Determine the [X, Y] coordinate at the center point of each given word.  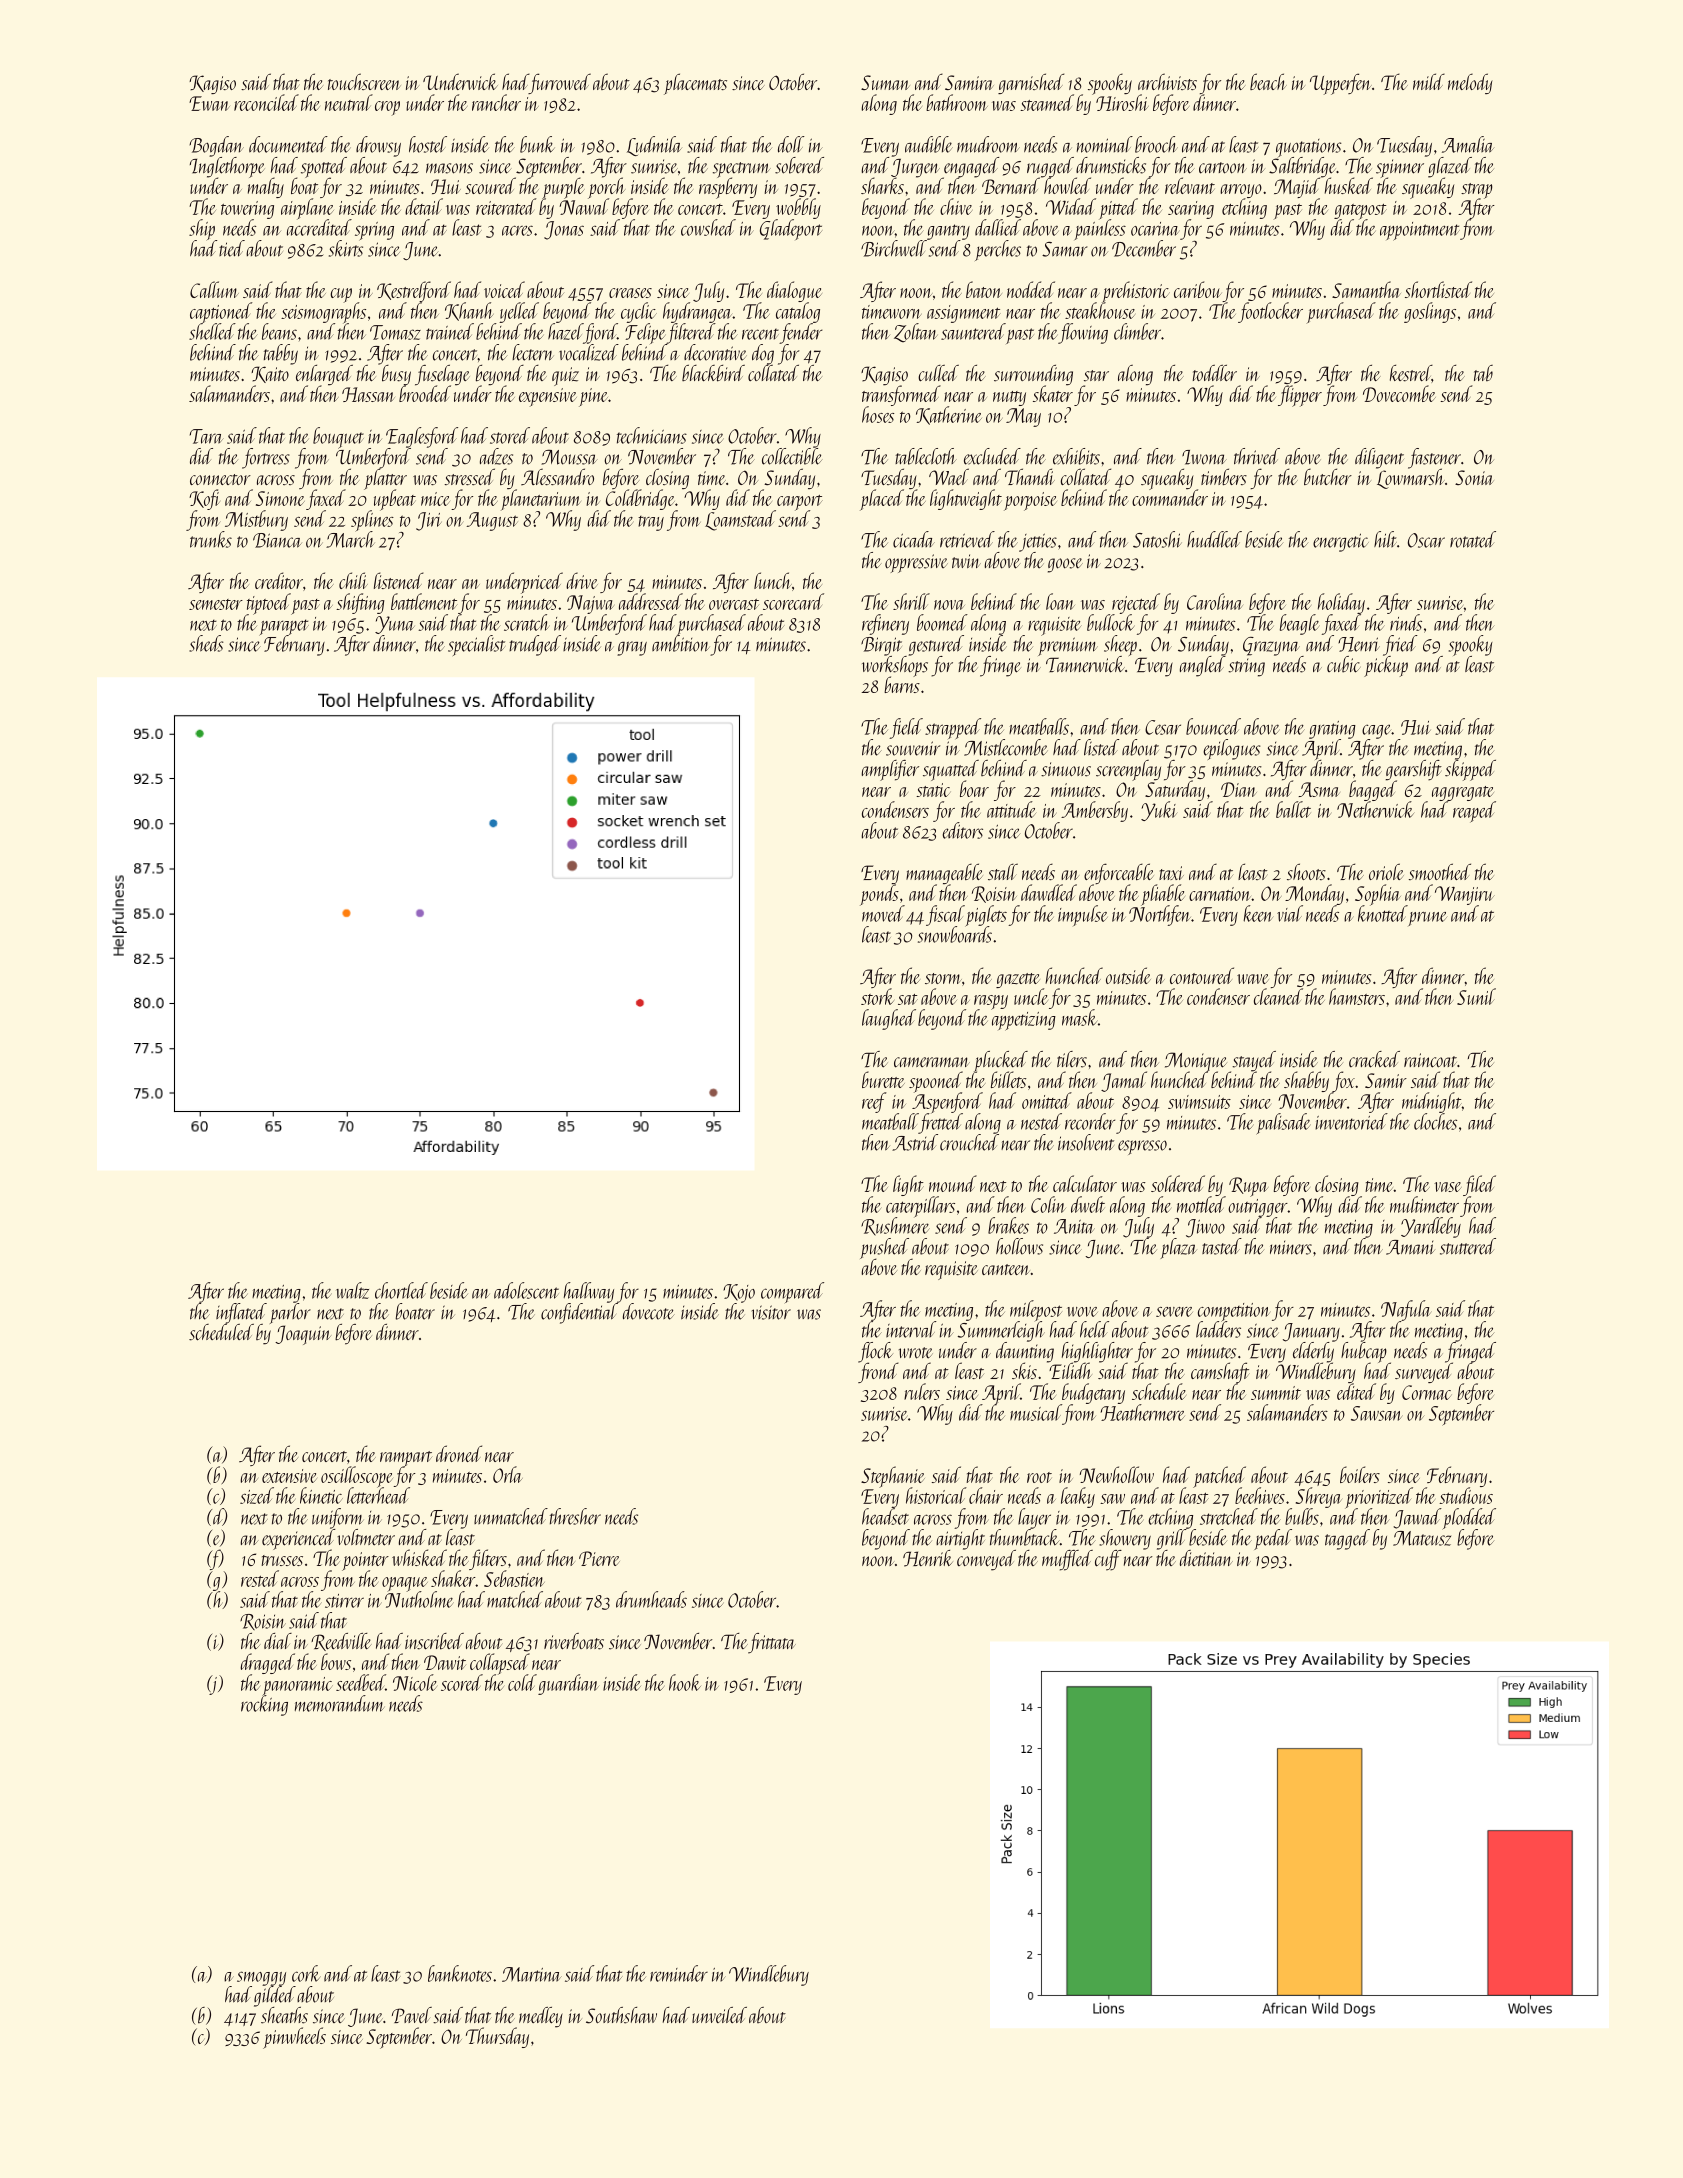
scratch [526, 622]
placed [882, 500]
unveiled [719, 2015]
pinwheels [294, 2038]
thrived [1257, 456]
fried [1400, 645]
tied [232, 248]
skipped [1470, 770]
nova [949, 605]
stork [877, 996]
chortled [401, 1290]
